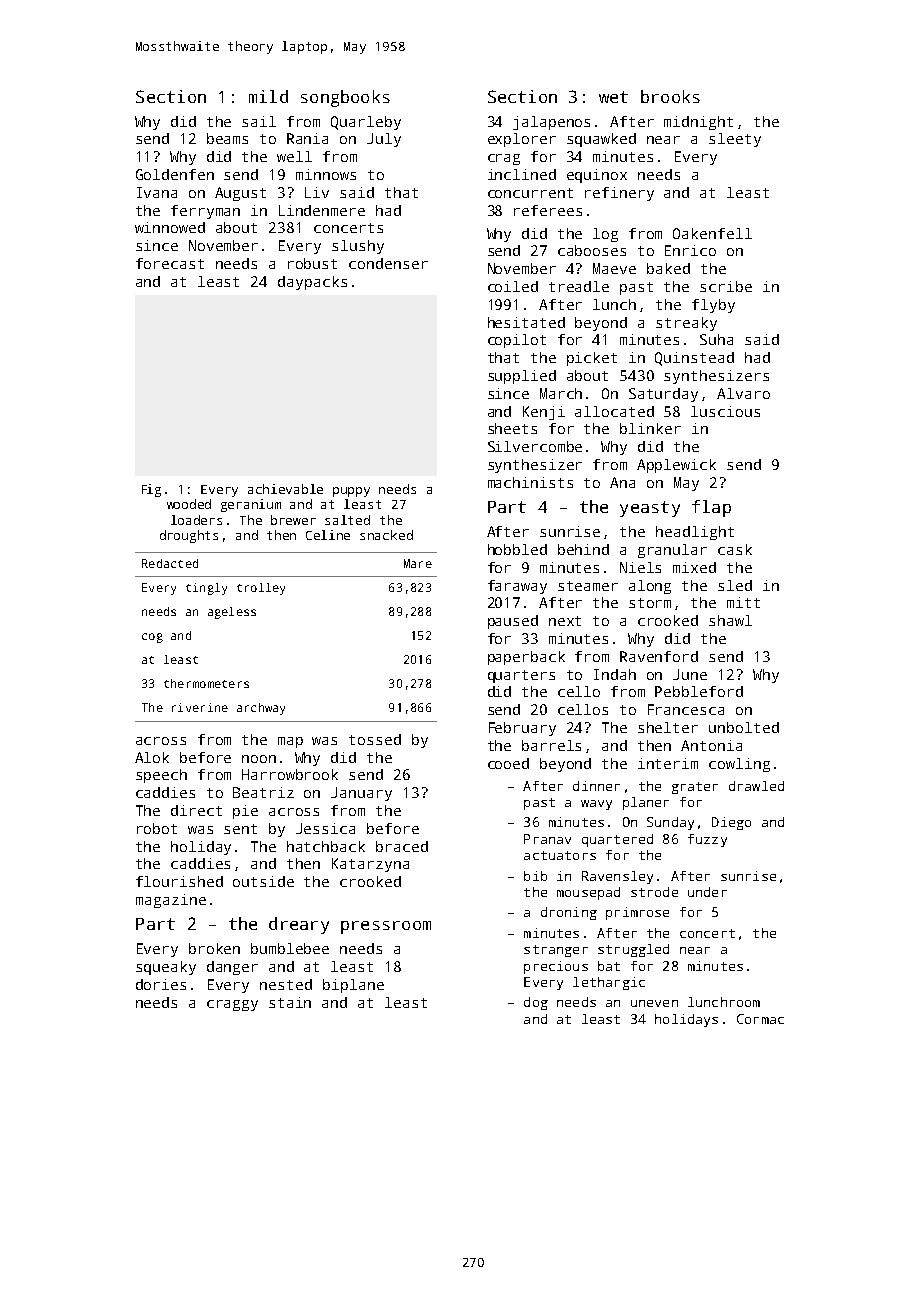 This screenshot has height=1314, width=924. Describe the element at coordinates (522, 377) in the screenshot. I see `supplied` at that location.
